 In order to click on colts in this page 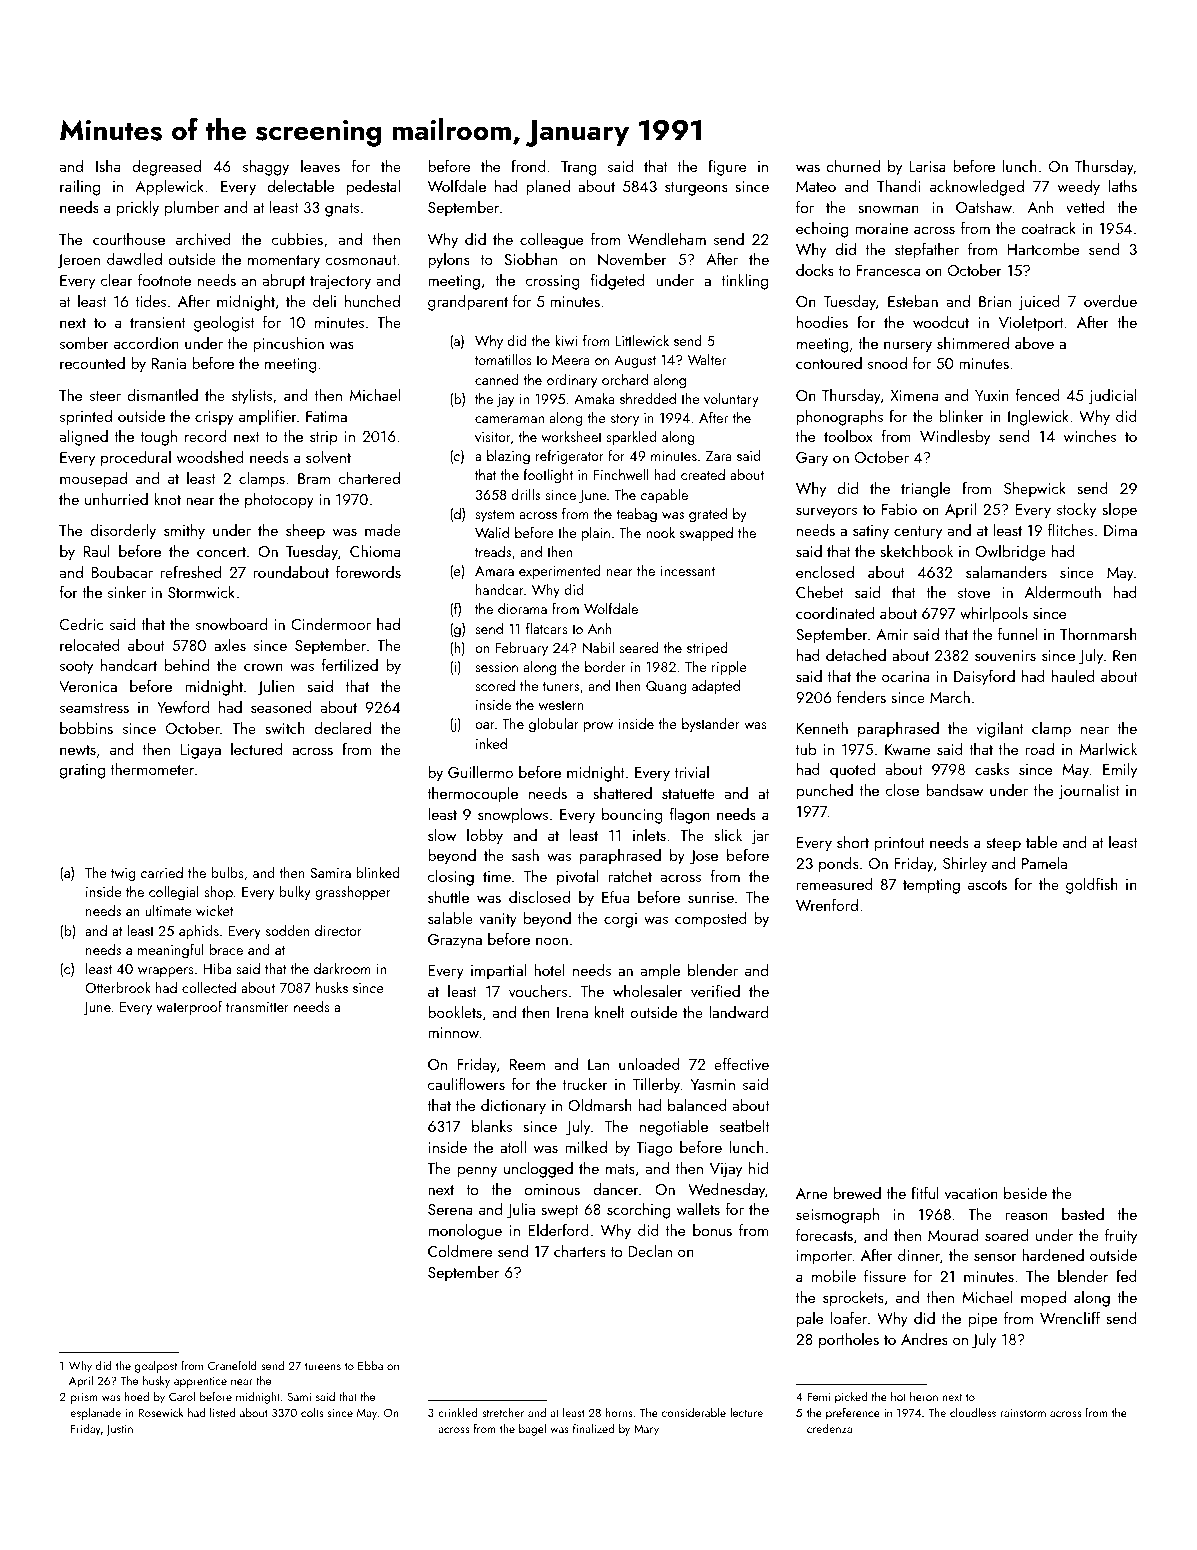, I will do `click(312, 1412)`.
